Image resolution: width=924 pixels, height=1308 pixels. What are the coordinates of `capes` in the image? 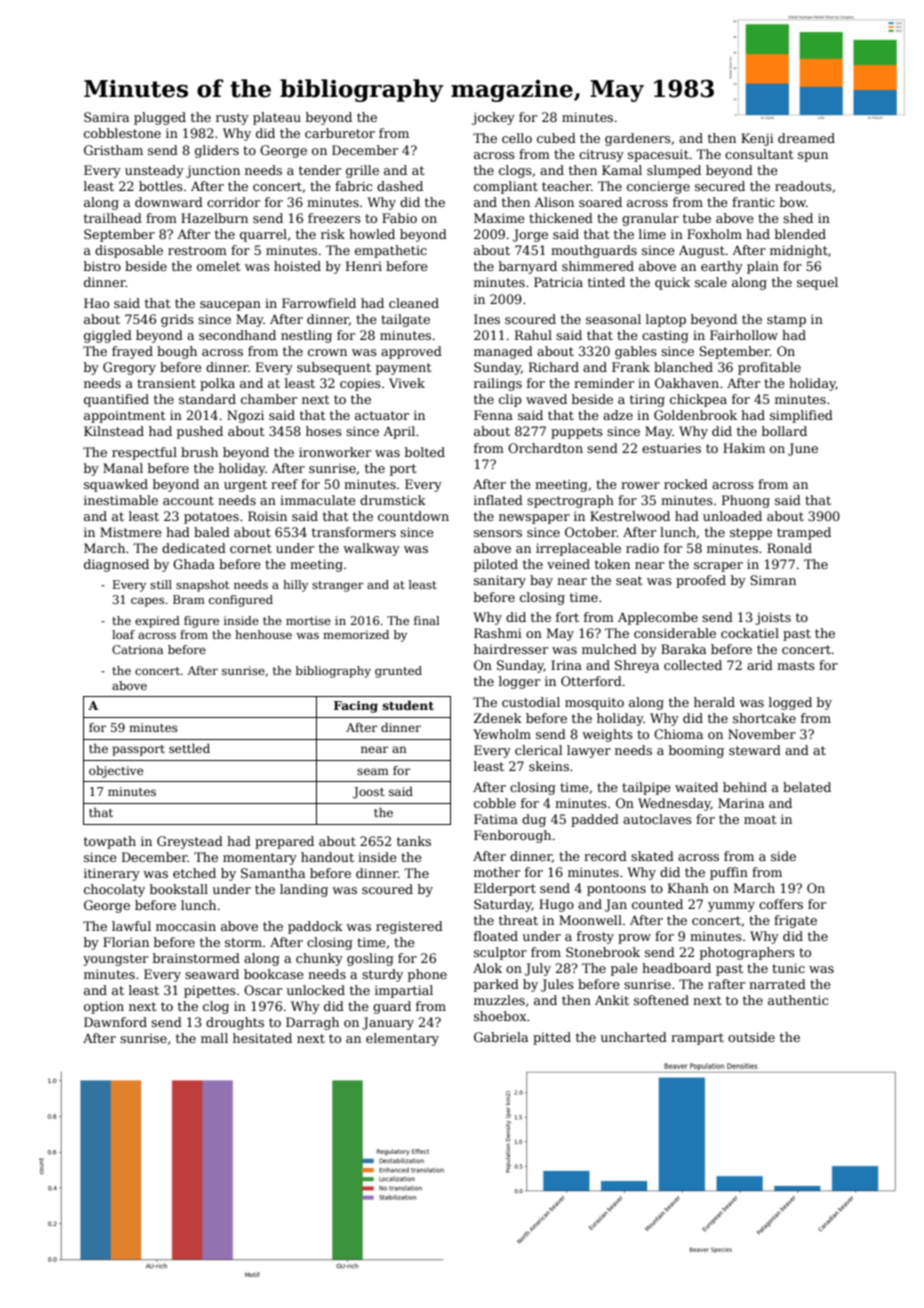 It's located at (147, 602).
